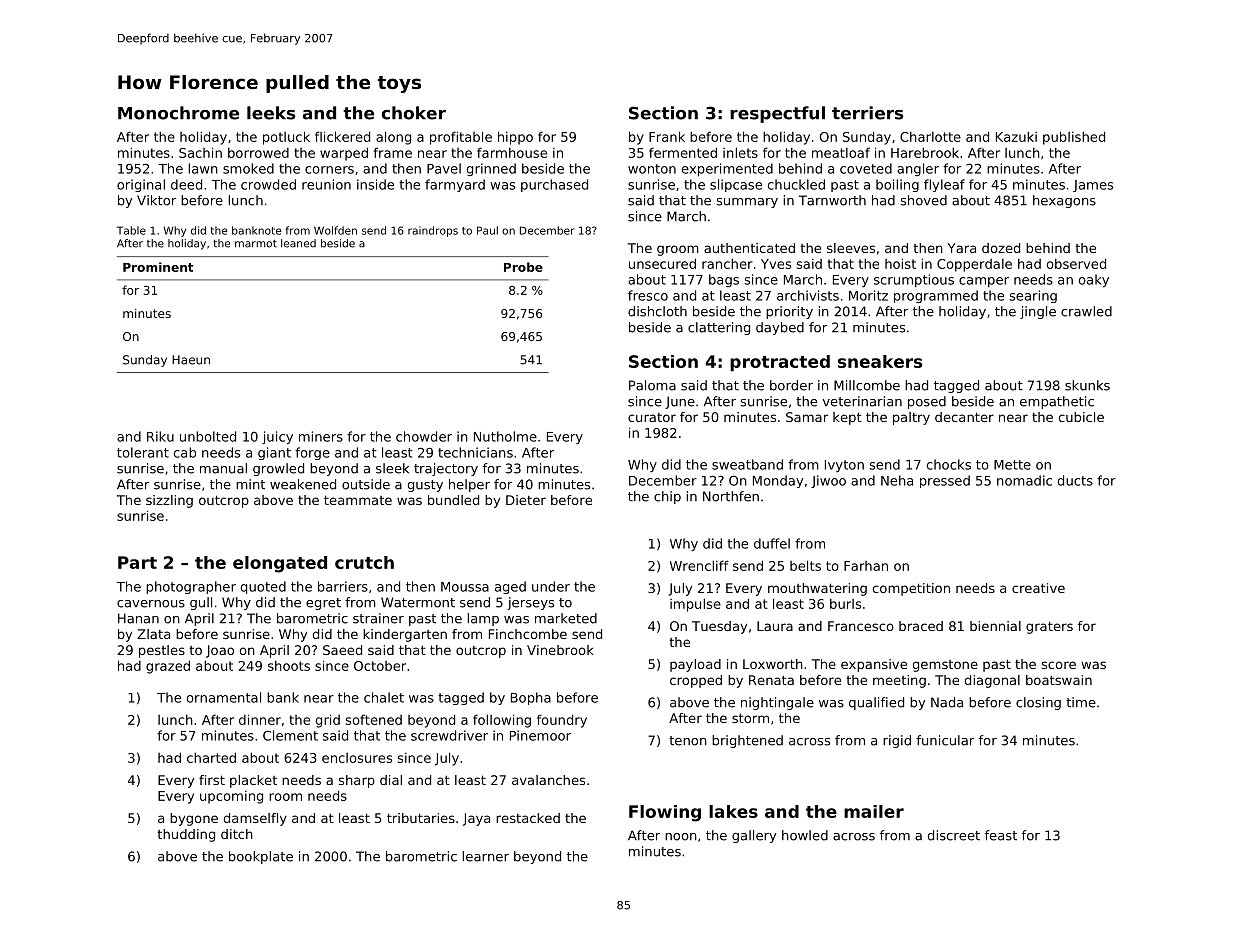 This image has width=1233, height=952. What do you see at coordinates (526, 500) in the image?
I see `Dieter` at bounding box center [526, 500].
